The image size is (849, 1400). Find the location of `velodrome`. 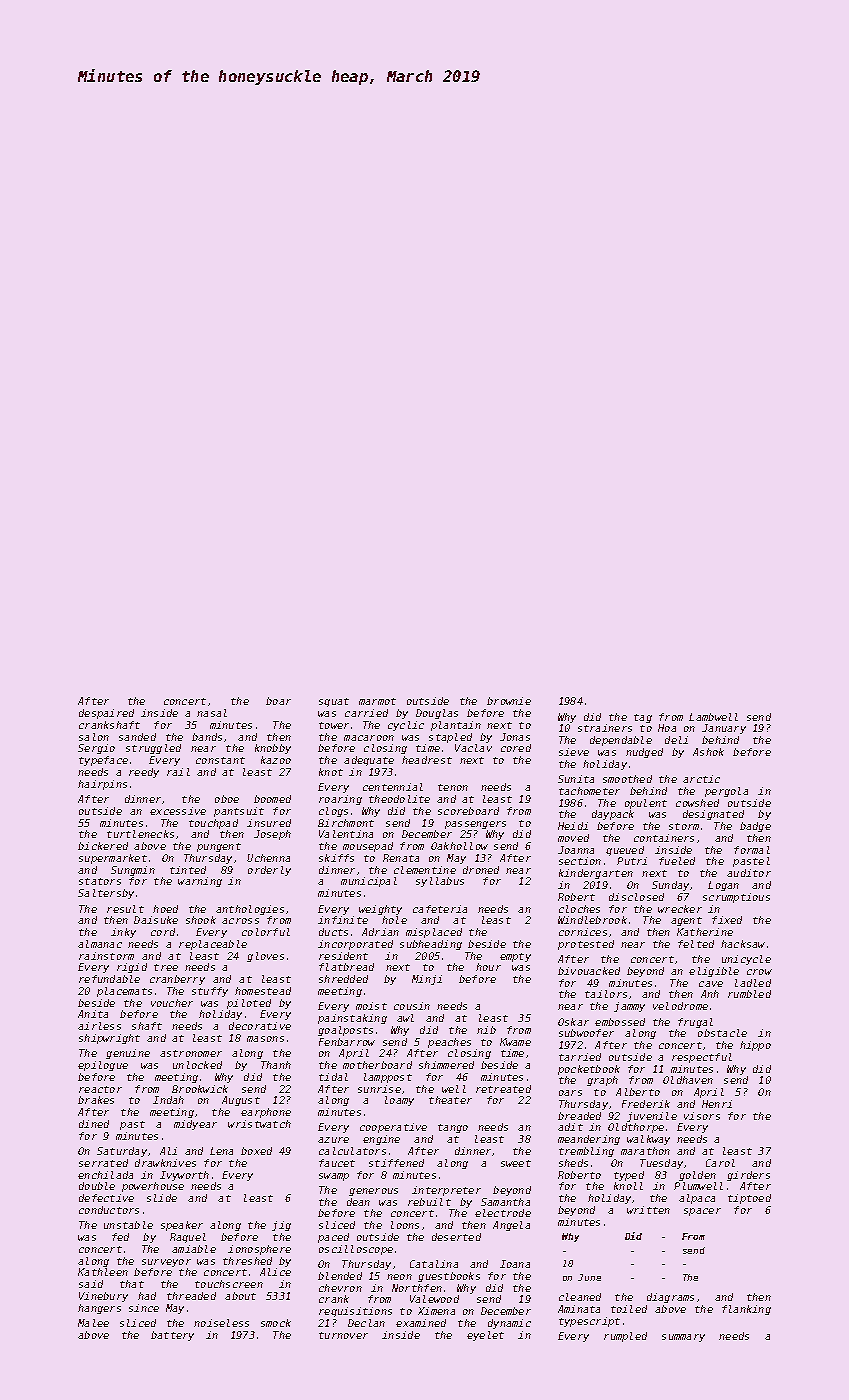

velodrome is located at coordinates (680, 1006).
